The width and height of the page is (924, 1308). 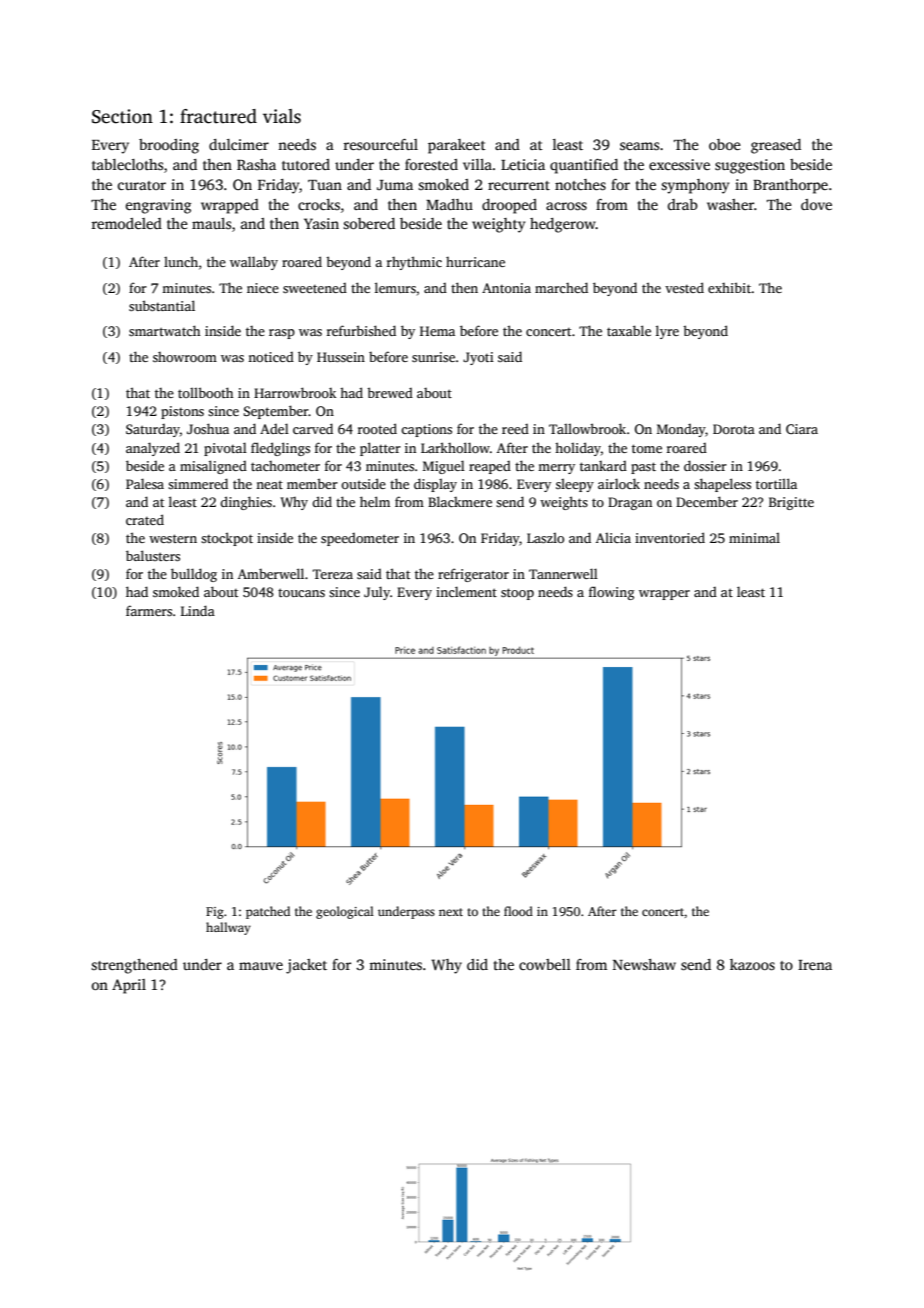 What do you see at coordinates (478, 358) in the page?
I see `Jyoti` at bounding box center [478, 358].
